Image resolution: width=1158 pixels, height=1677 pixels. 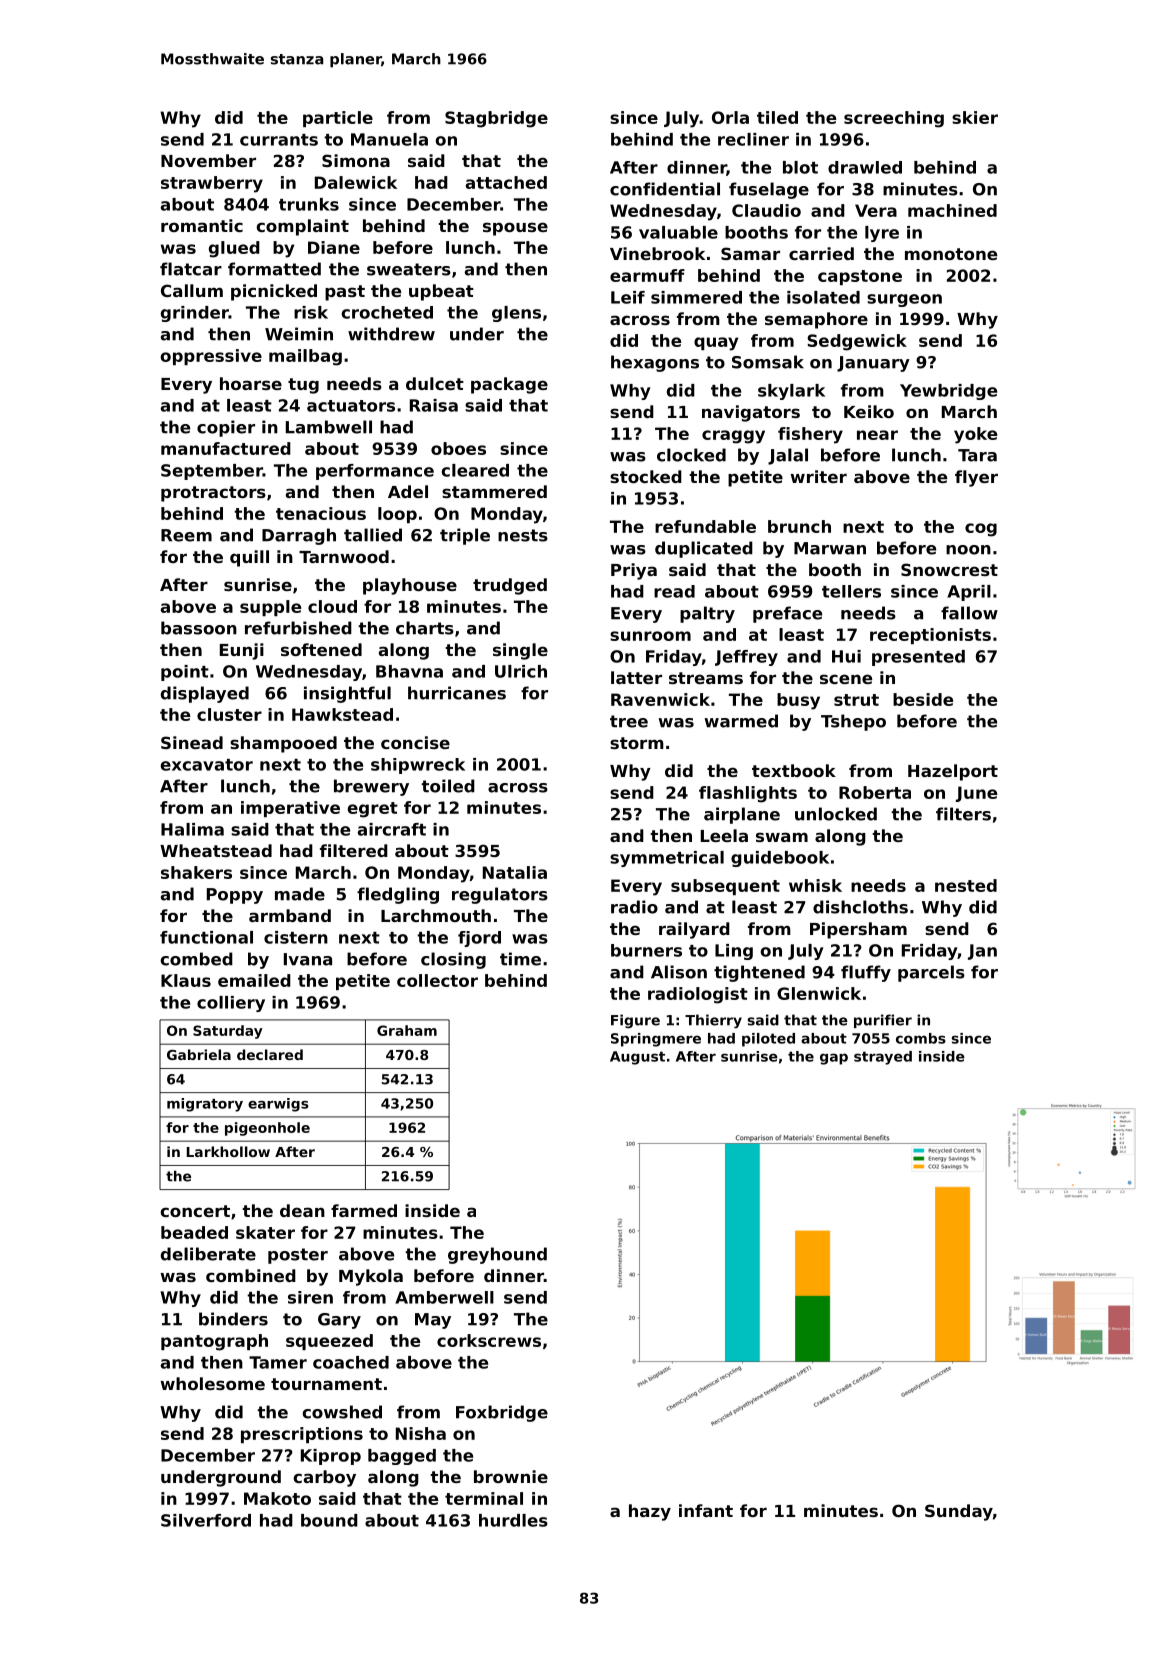 I want to click on storm, so click(x=637, y=743).
